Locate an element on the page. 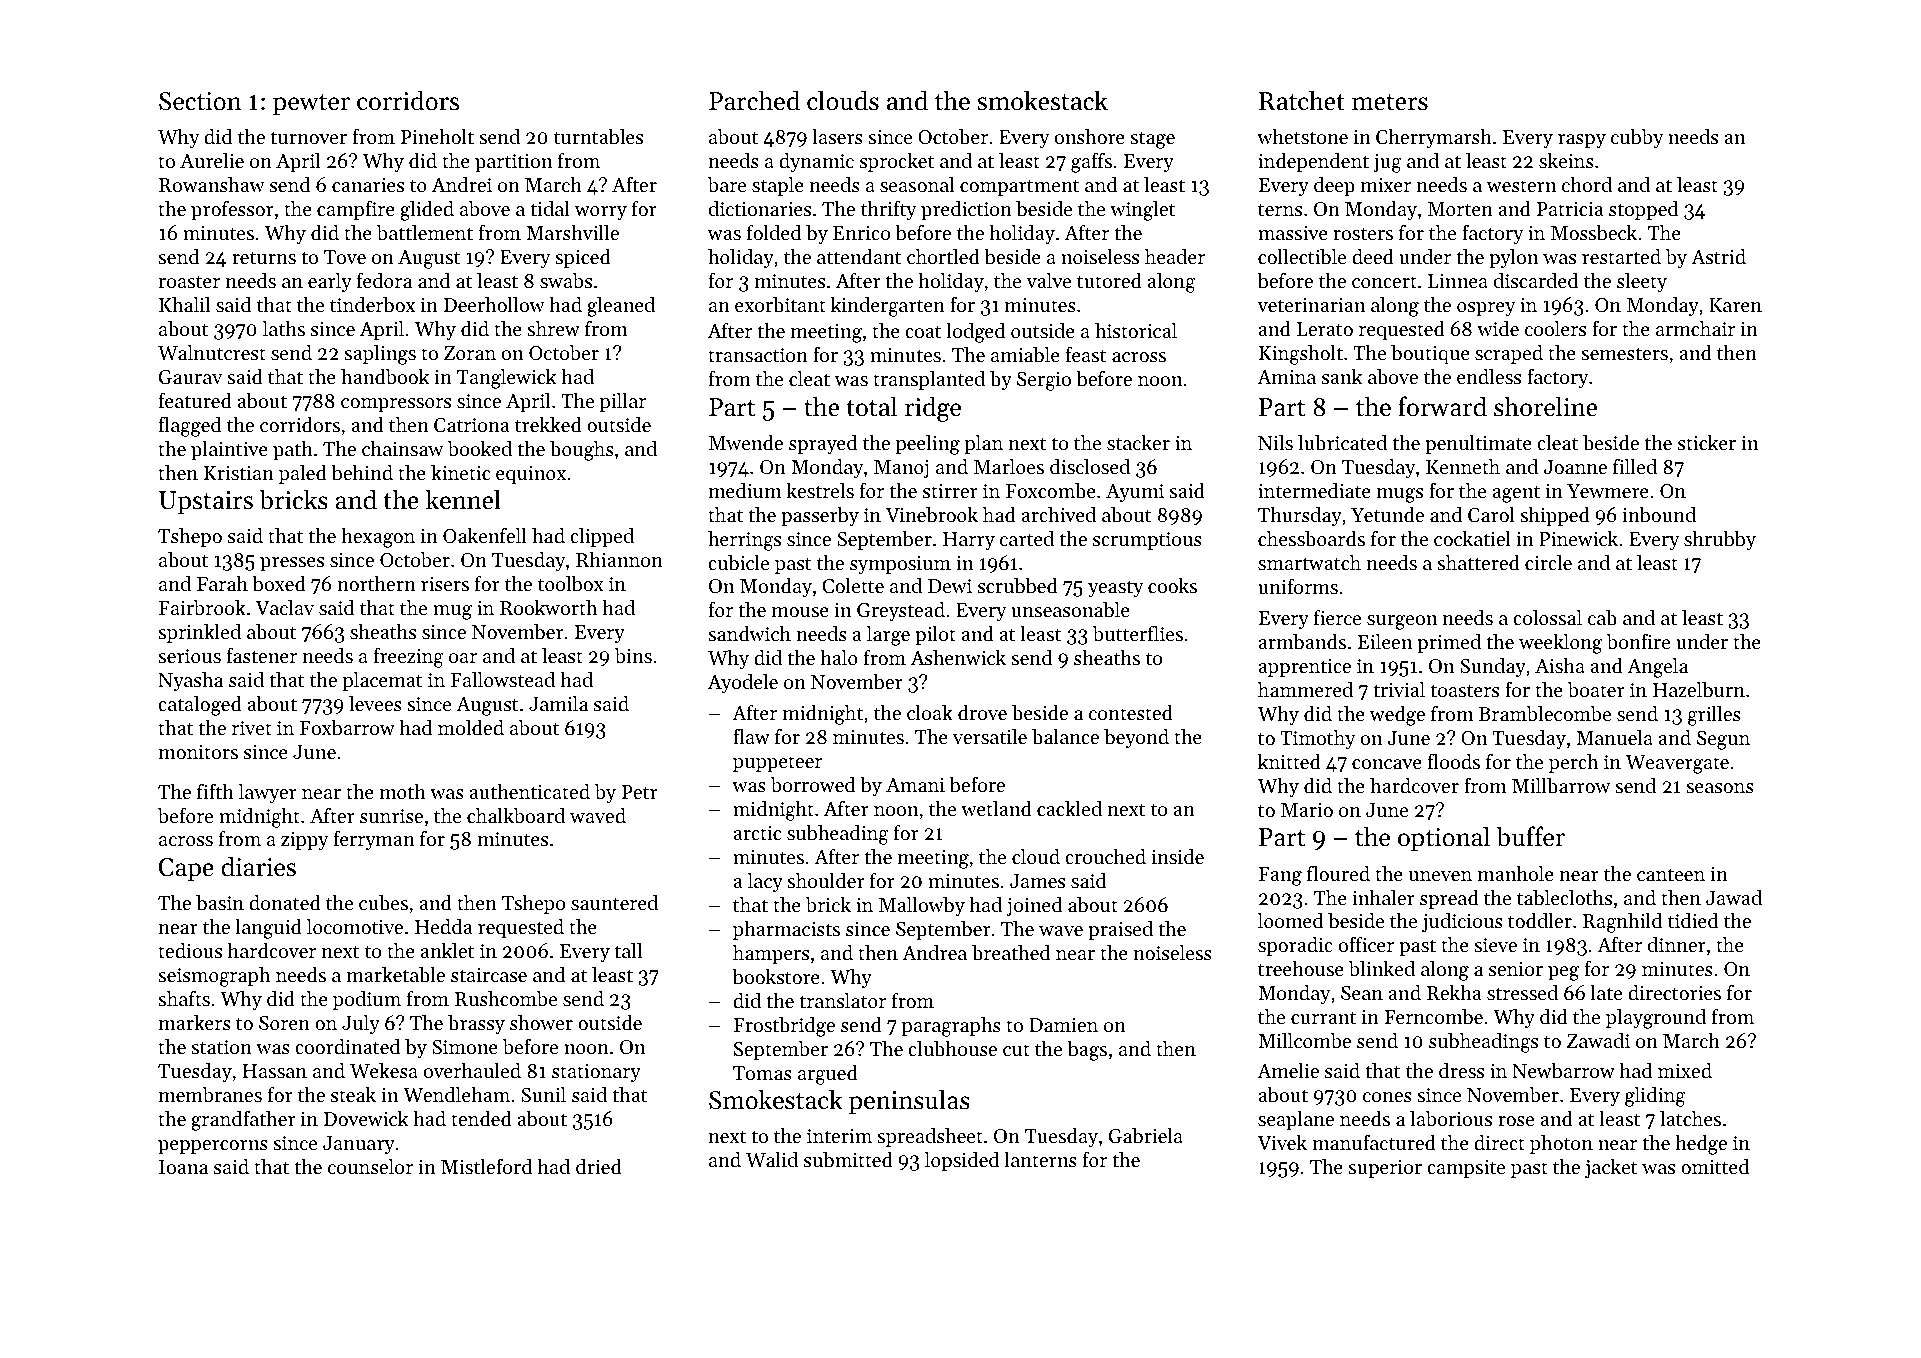  surgeon is located at coordinates (1402, 622).
